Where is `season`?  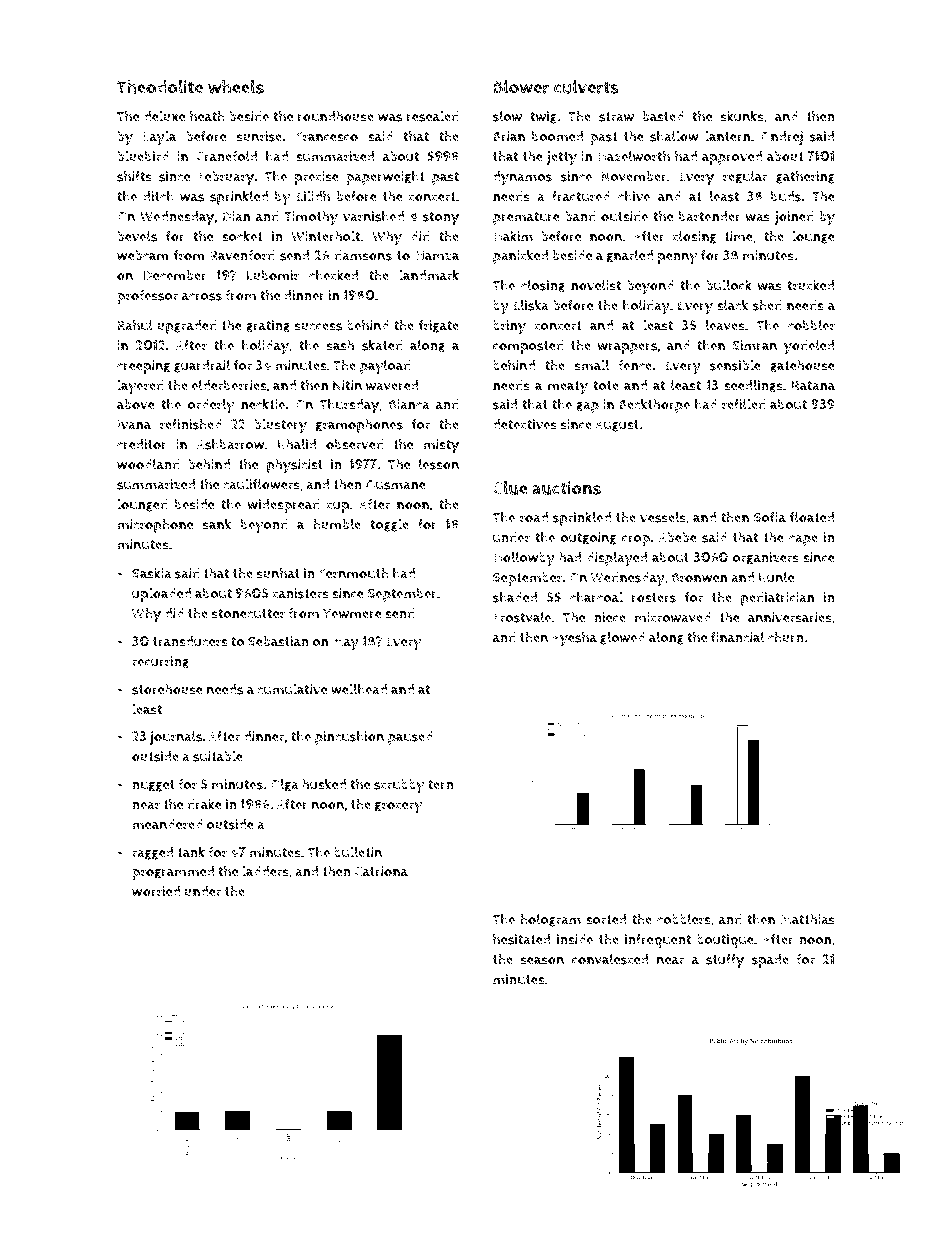 season is located at coordinates (542, 961).
